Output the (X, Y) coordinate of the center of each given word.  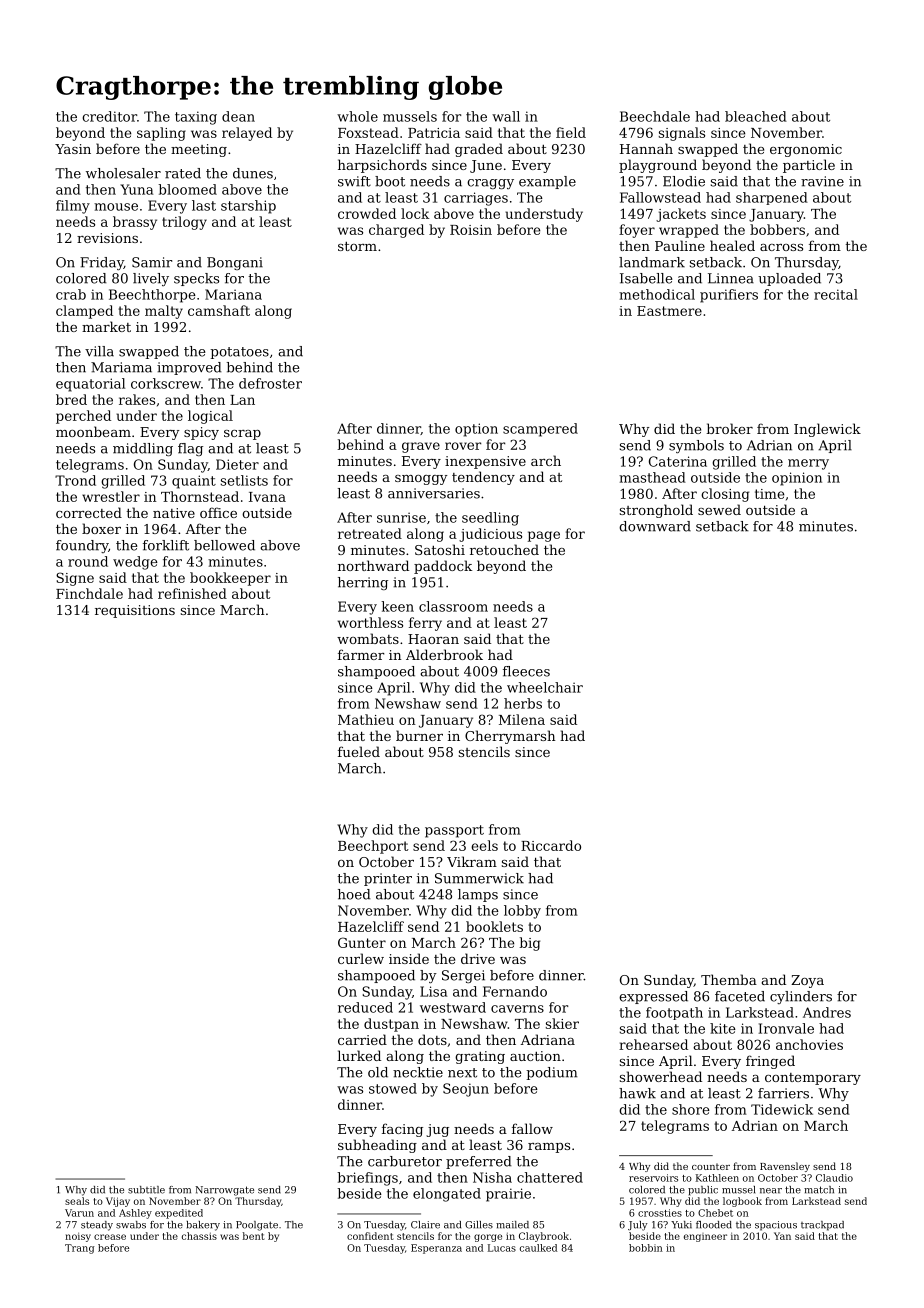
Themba (729, 979)
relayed (247, 134)
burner (419, 735)
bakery (203, 1226)
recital (836, 294)
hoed (354, 894)
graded (479, 150)
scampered (540, 430)
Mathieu (366, 719)
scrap (242, 435)
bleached (756, 116)
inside (409, 958)
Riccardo (551, 845)
